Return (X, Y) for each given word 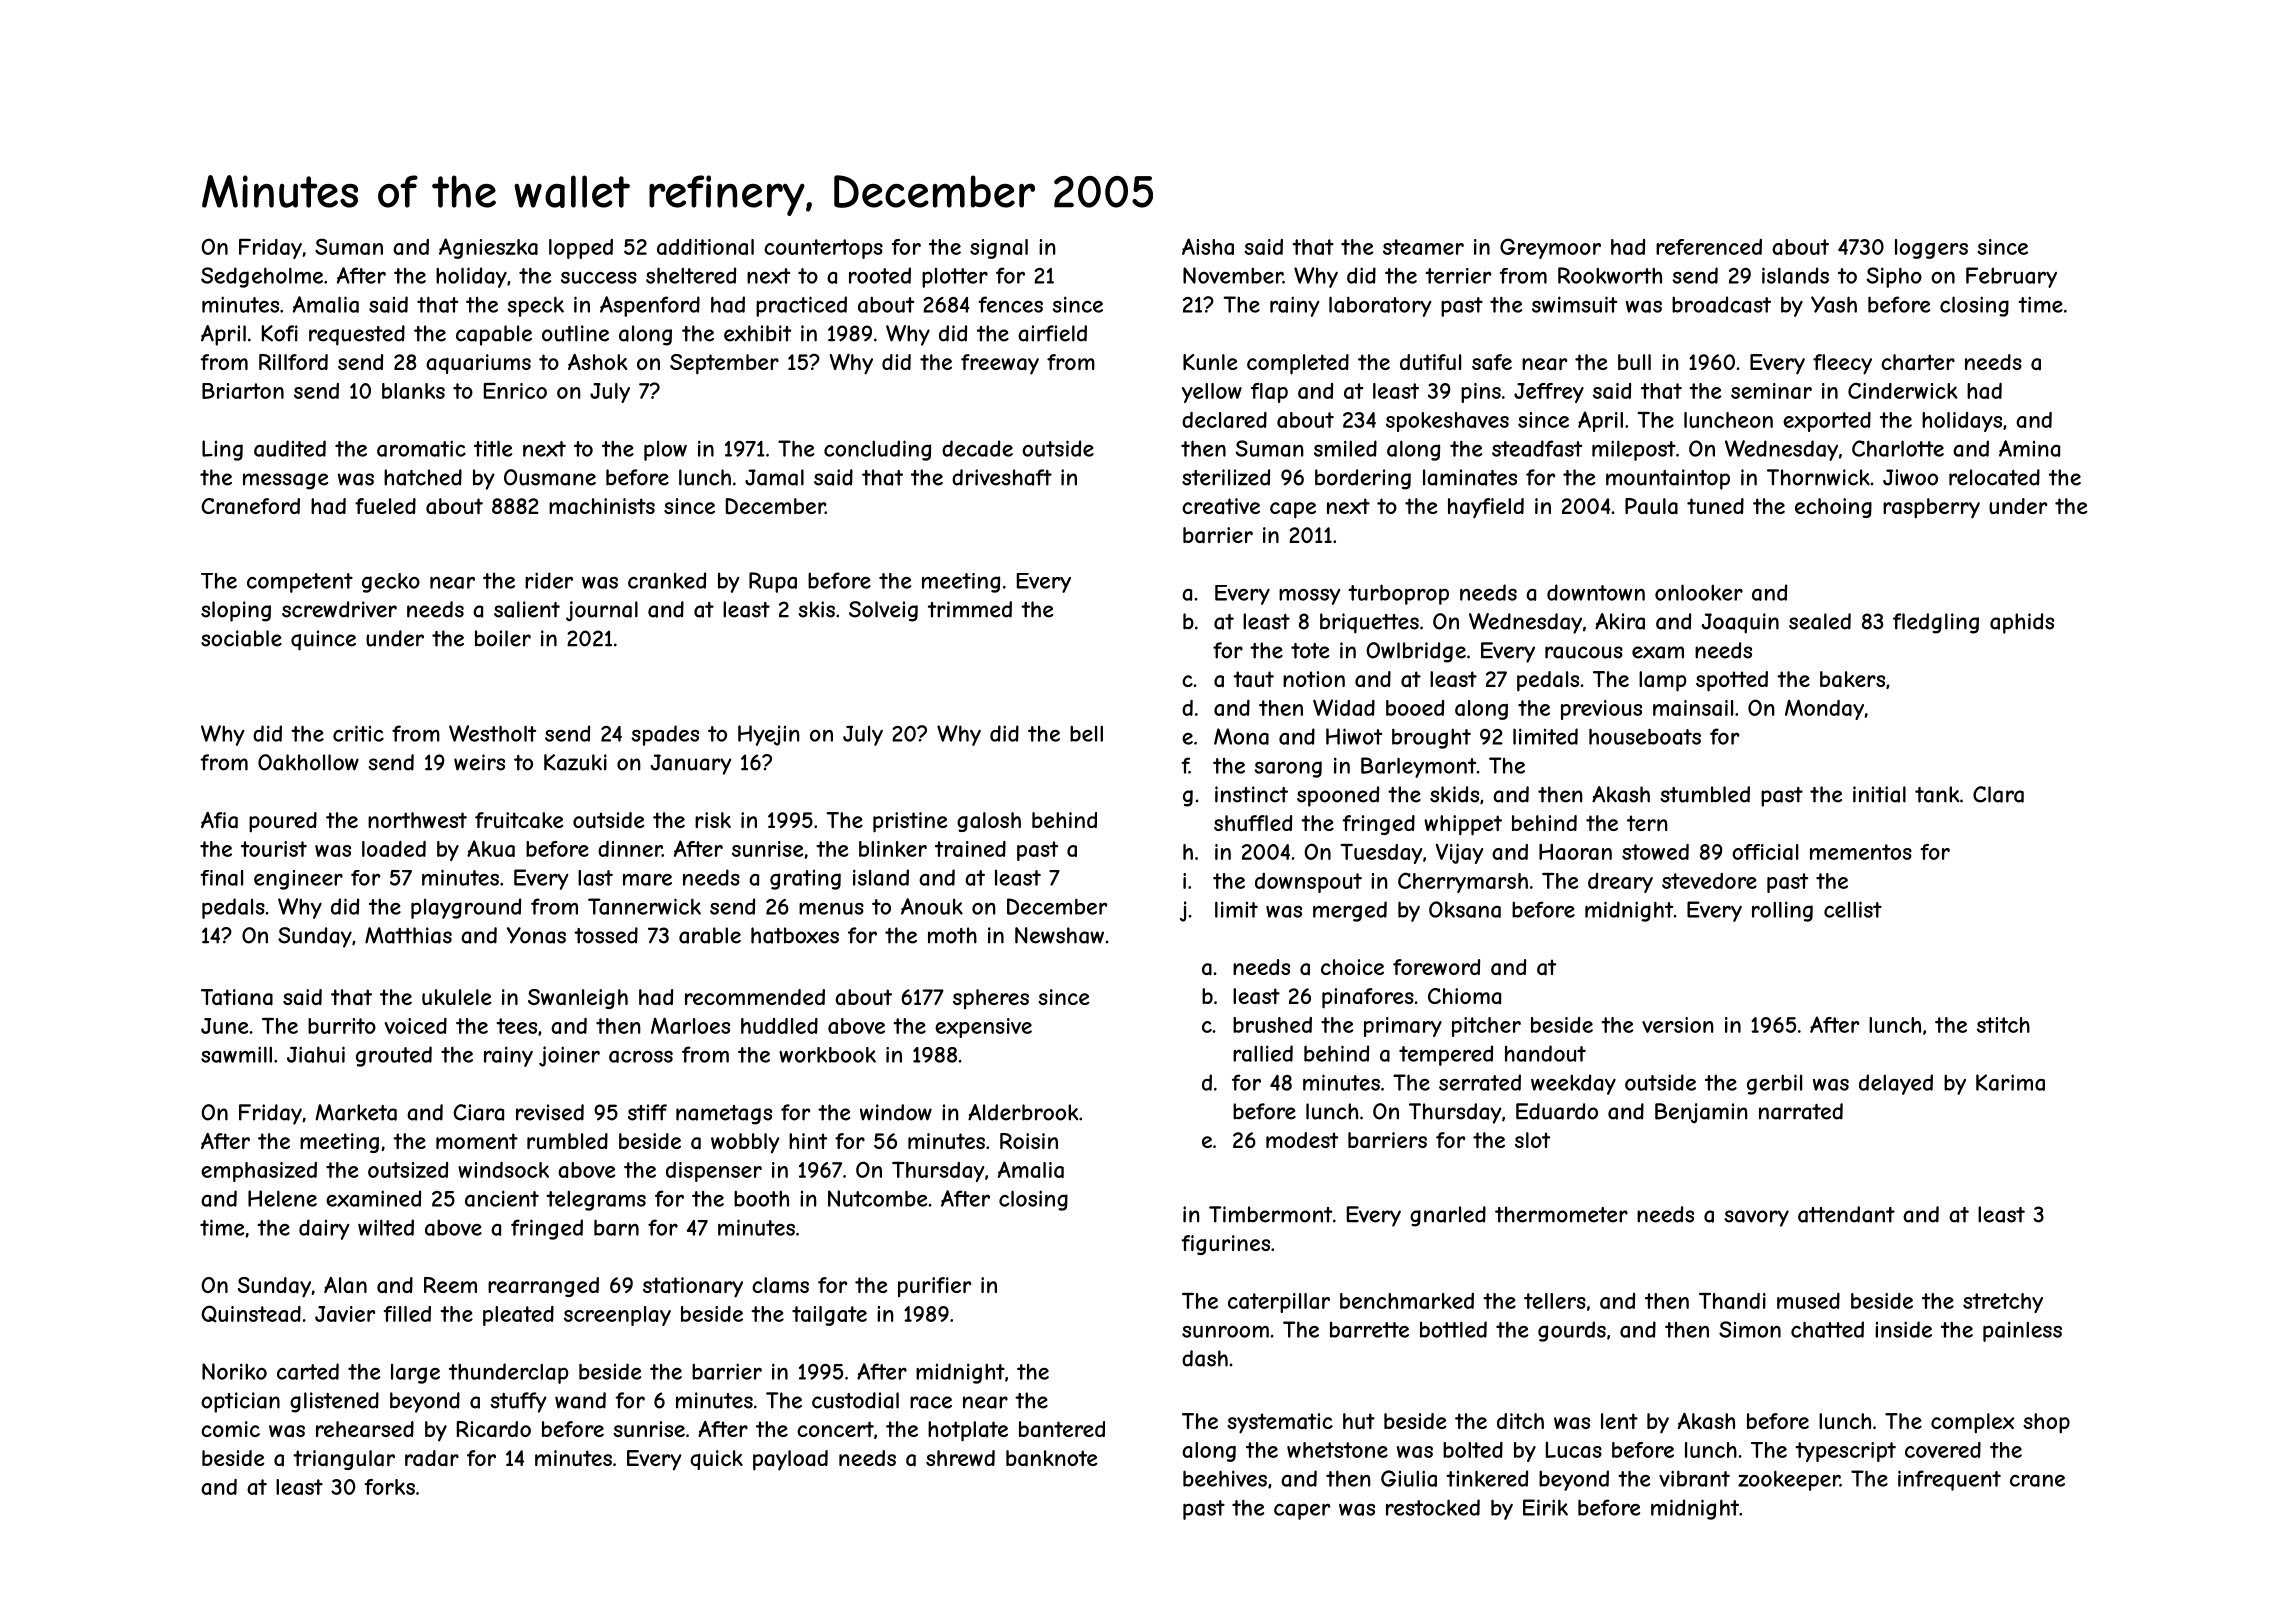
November (1233, 275)
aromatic (421, 448)
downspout (1308, 883)
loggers (1931, 249)
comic (230, 1429)
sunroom (1225, 1332)
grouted (394, 1056)
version (1678, 1025)
